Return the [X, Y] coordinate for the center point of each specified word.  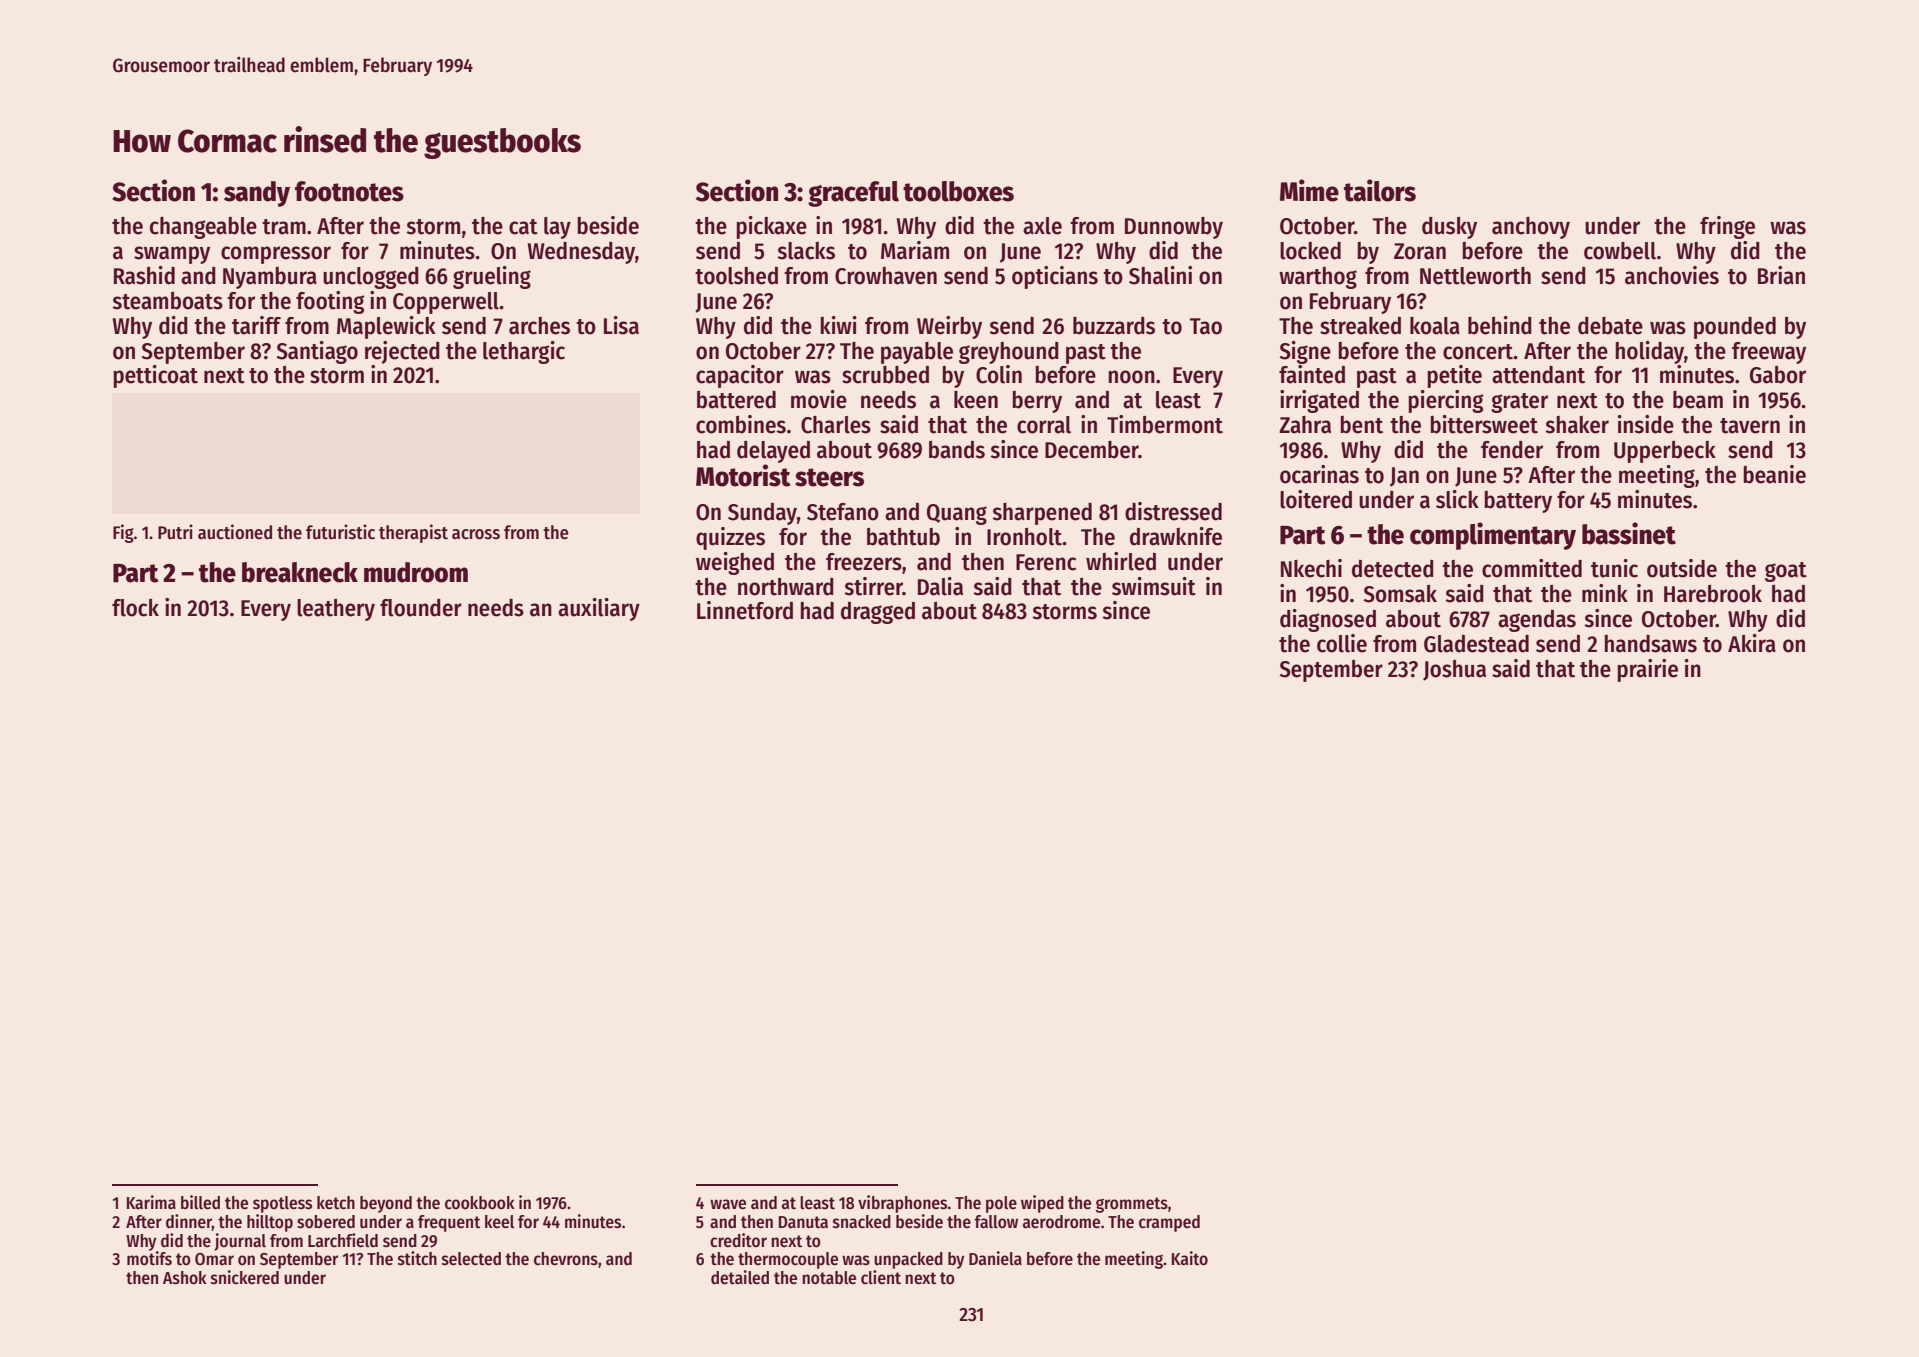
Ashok [185, 1278]
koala [1435, 326]
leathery [336, 610]
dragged [878, 613]
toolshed [736, 276]
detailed [740, 1277]
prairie [1647, 670]
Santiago [317, 352]
